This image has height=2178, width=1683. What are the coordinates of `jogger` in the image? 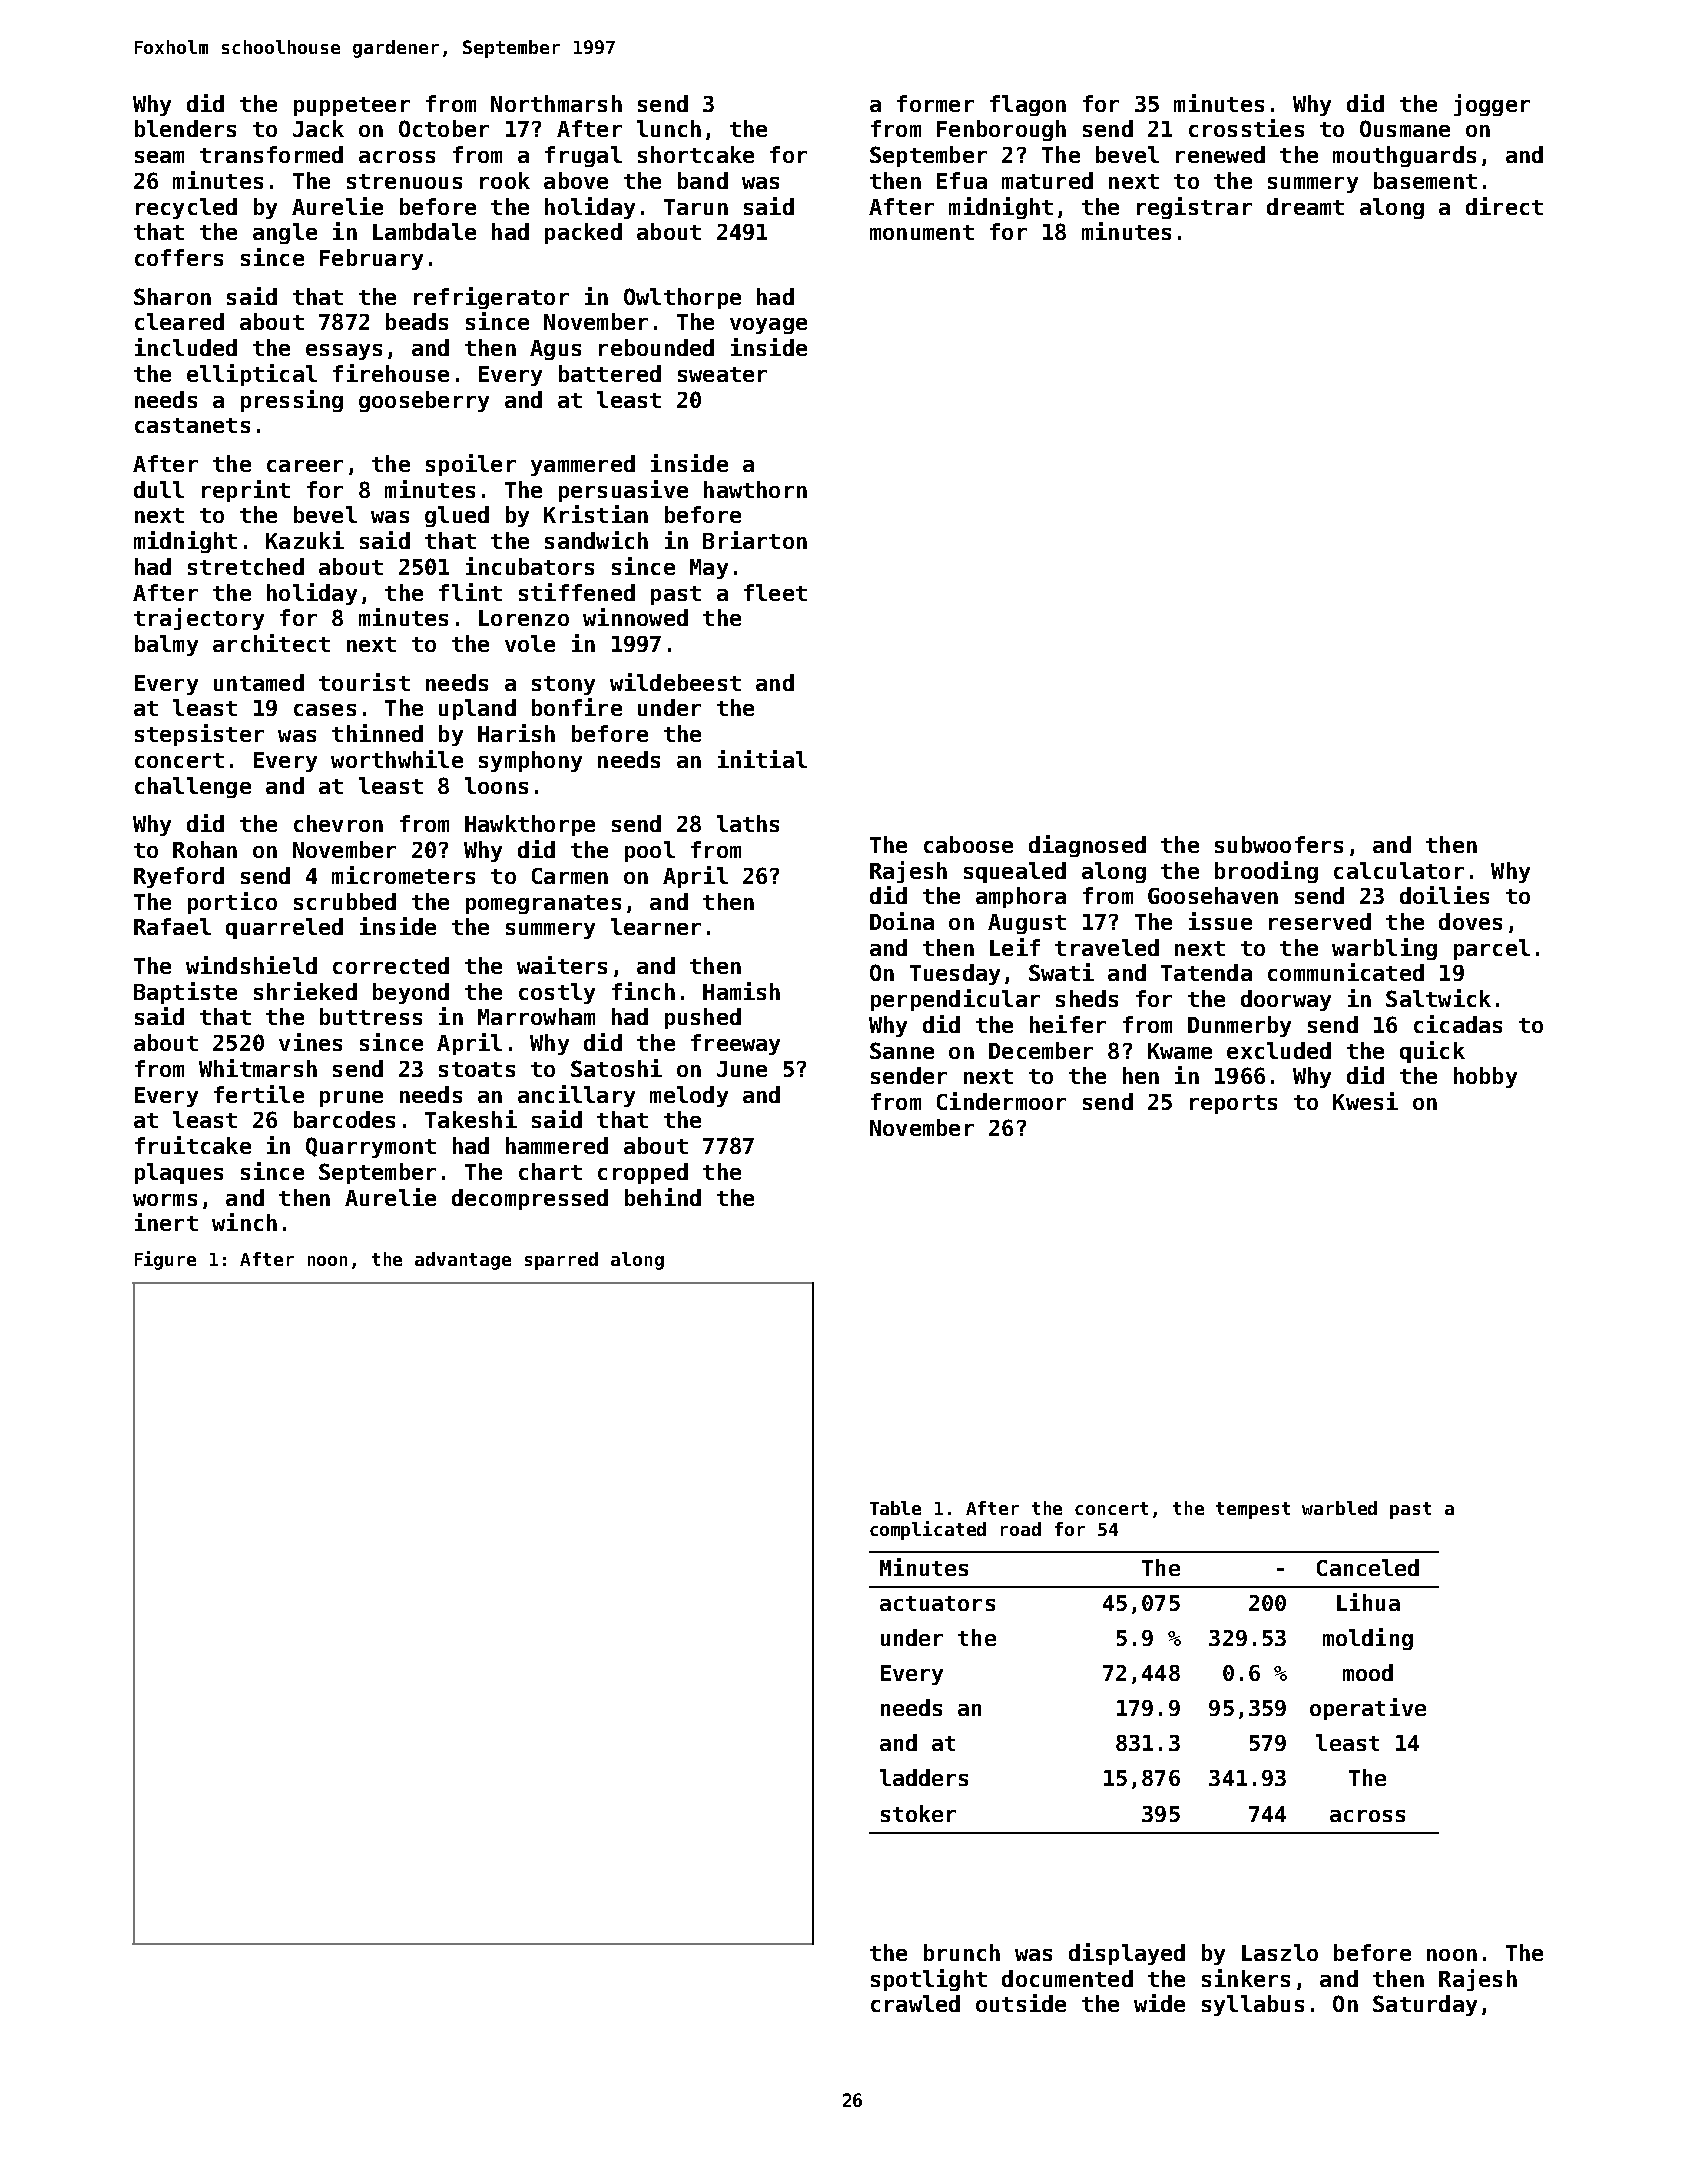 It's located at (1492, 105).
